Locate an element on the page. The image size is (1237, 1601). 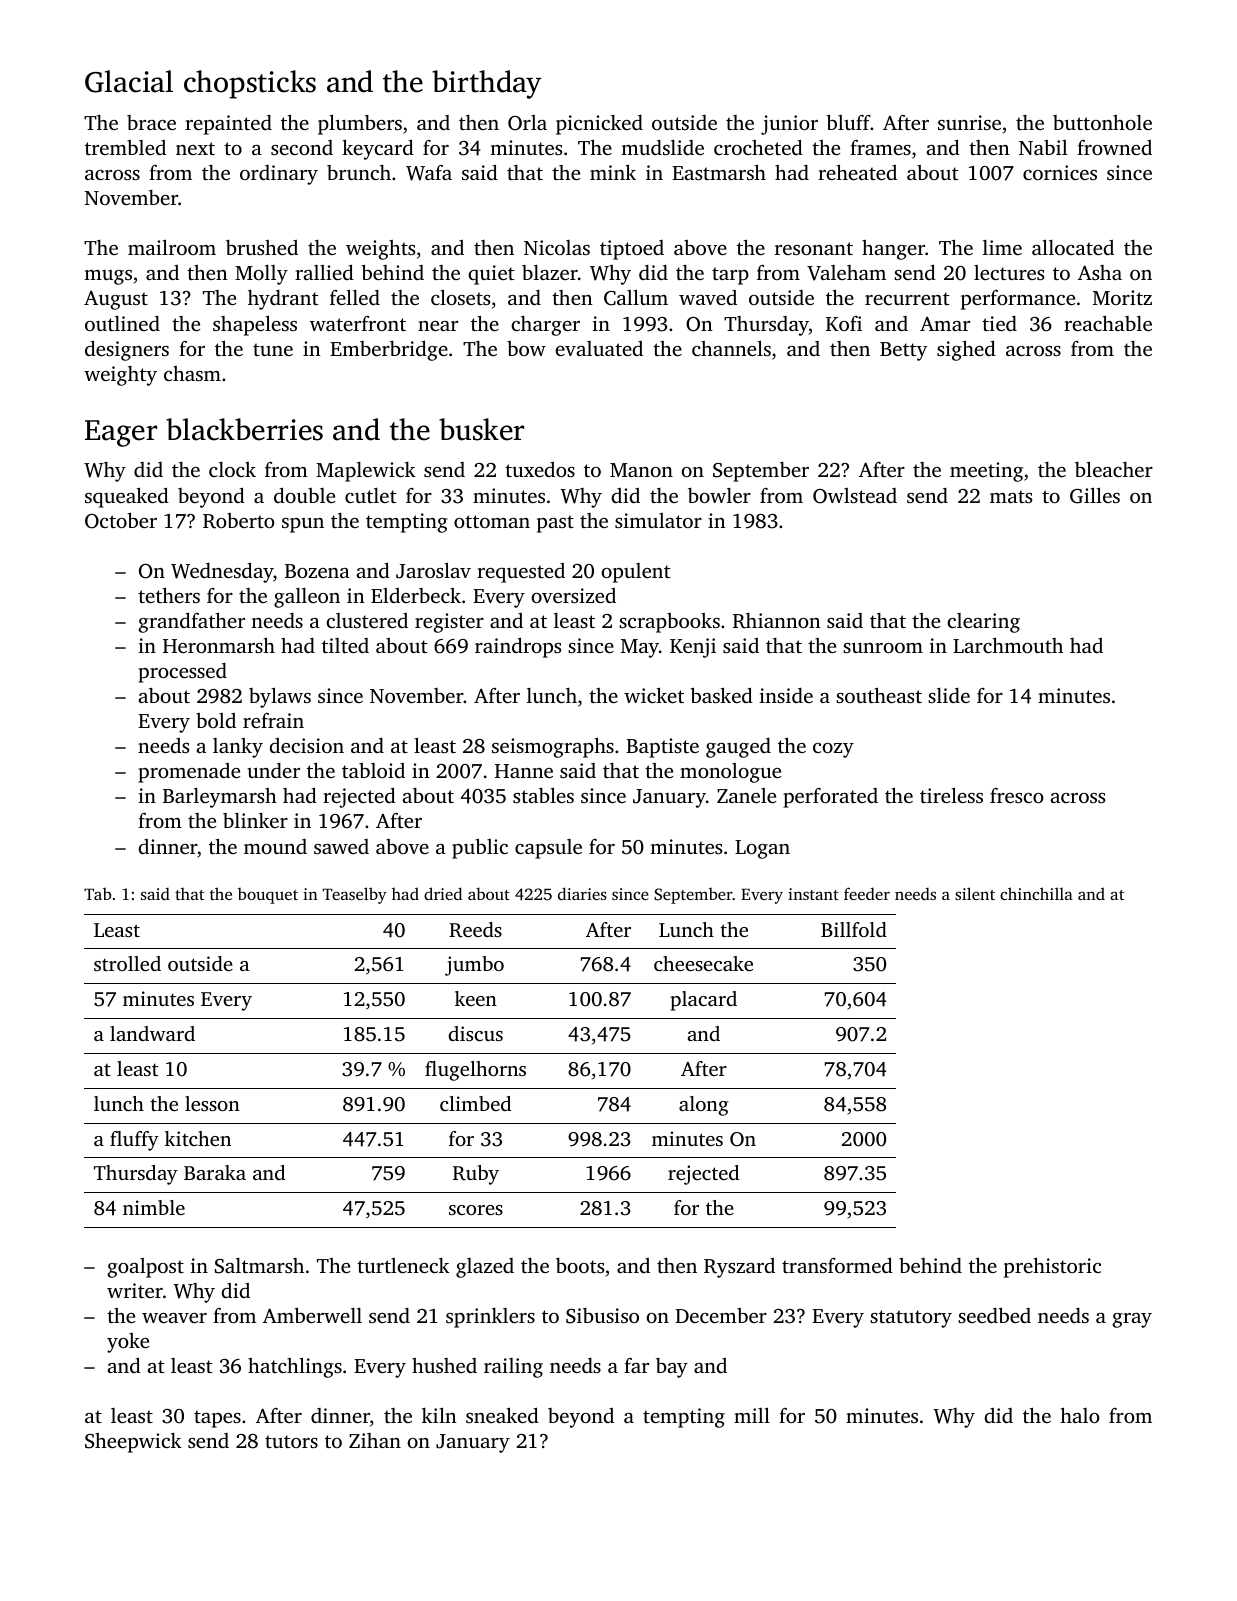
clearing is located at coordinates (983, 623).
